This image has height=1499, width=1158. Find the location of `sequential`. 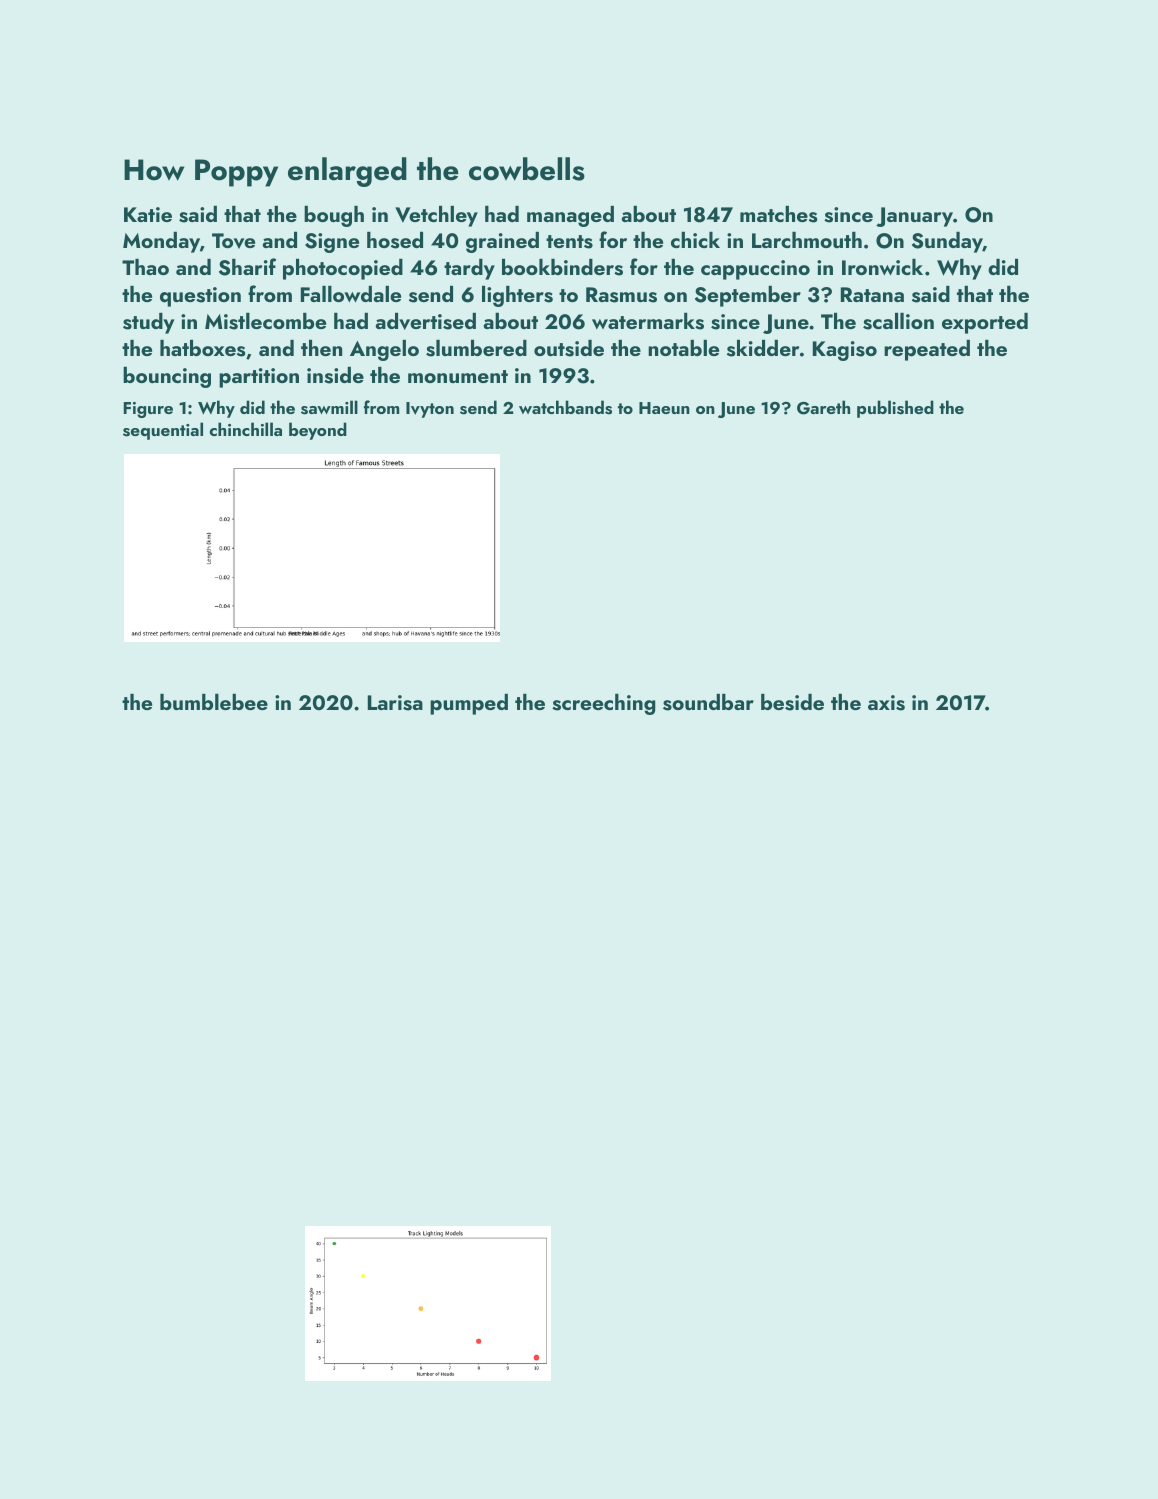

sequential is located at coordinates (163, 431).
